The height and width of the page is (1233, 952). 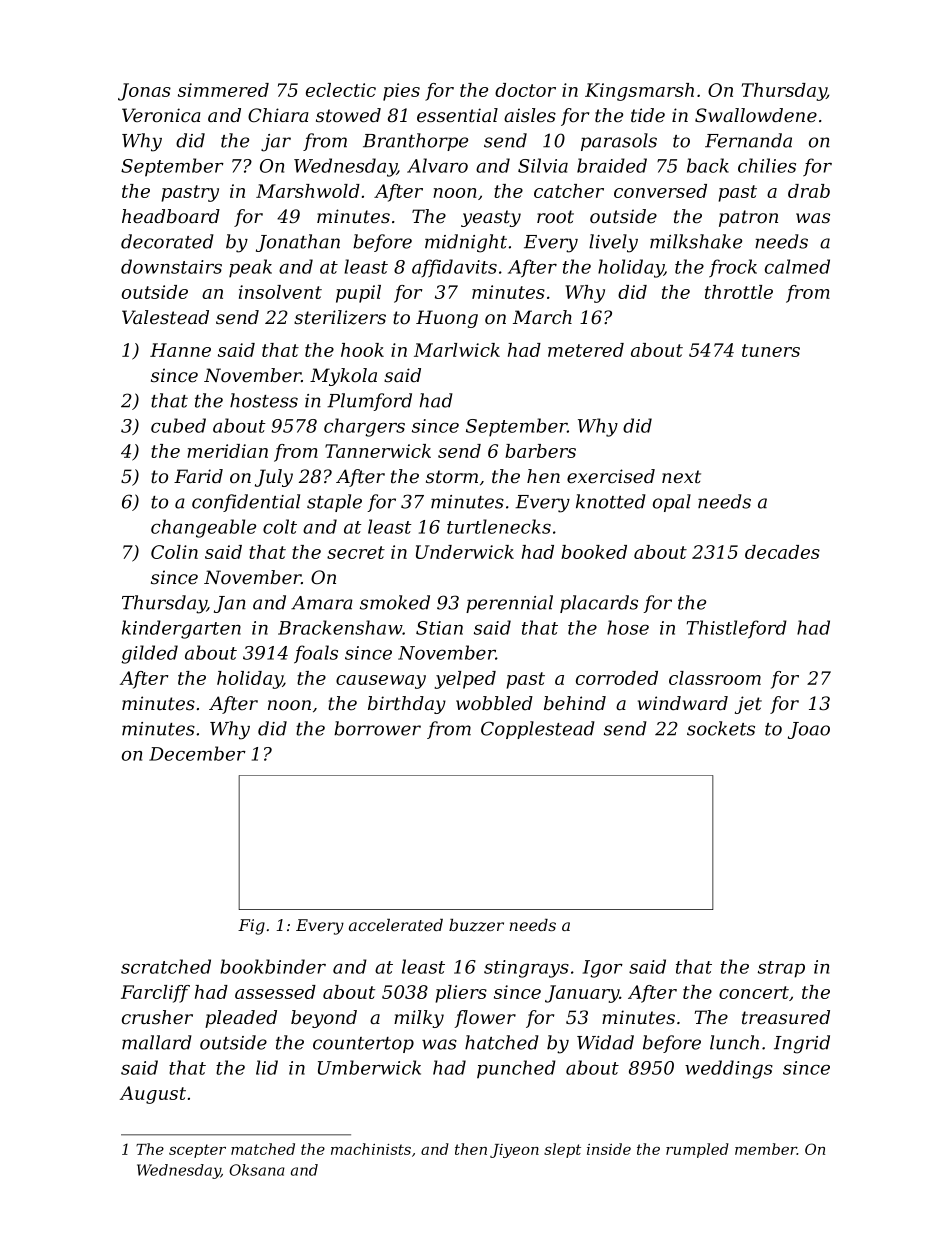 What do you see at coordinates (246, 503) in the page?
I see `confidential` at bounding box center [246, 503].
